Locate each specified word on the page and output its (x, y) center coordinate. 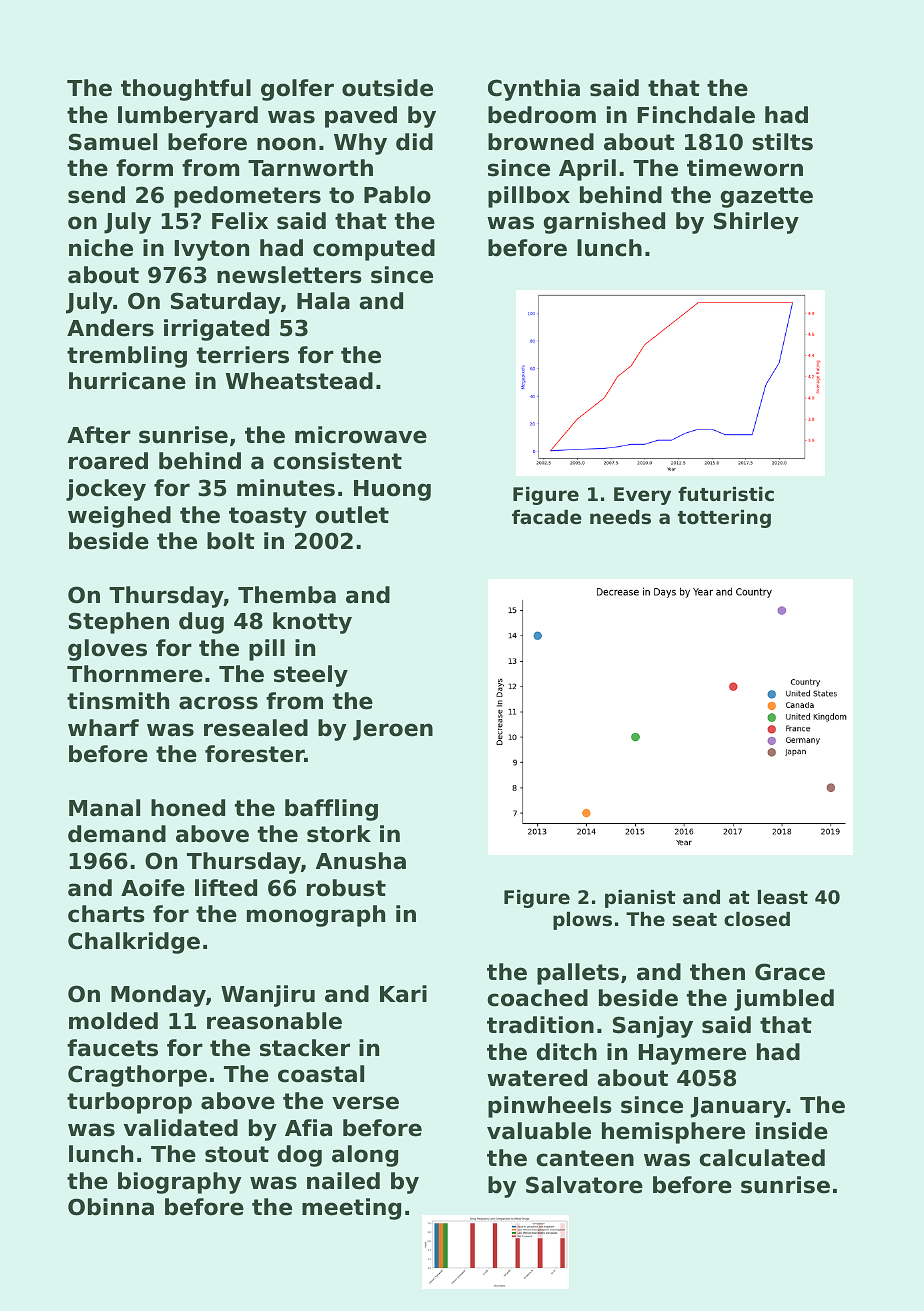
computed (374, 250)
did (414, 142)
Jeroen (393, 730)
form (144, 168)
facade (547, 517)
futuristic (726, 494)
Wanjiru (268, 996)
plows (582, 921)
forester (255, 754)
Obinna (111, 1207)
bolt (231, 541)
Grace (790, 972)
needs (620, 517)
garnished (604, 223)
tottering (724, 519)
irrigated (216, 330)
